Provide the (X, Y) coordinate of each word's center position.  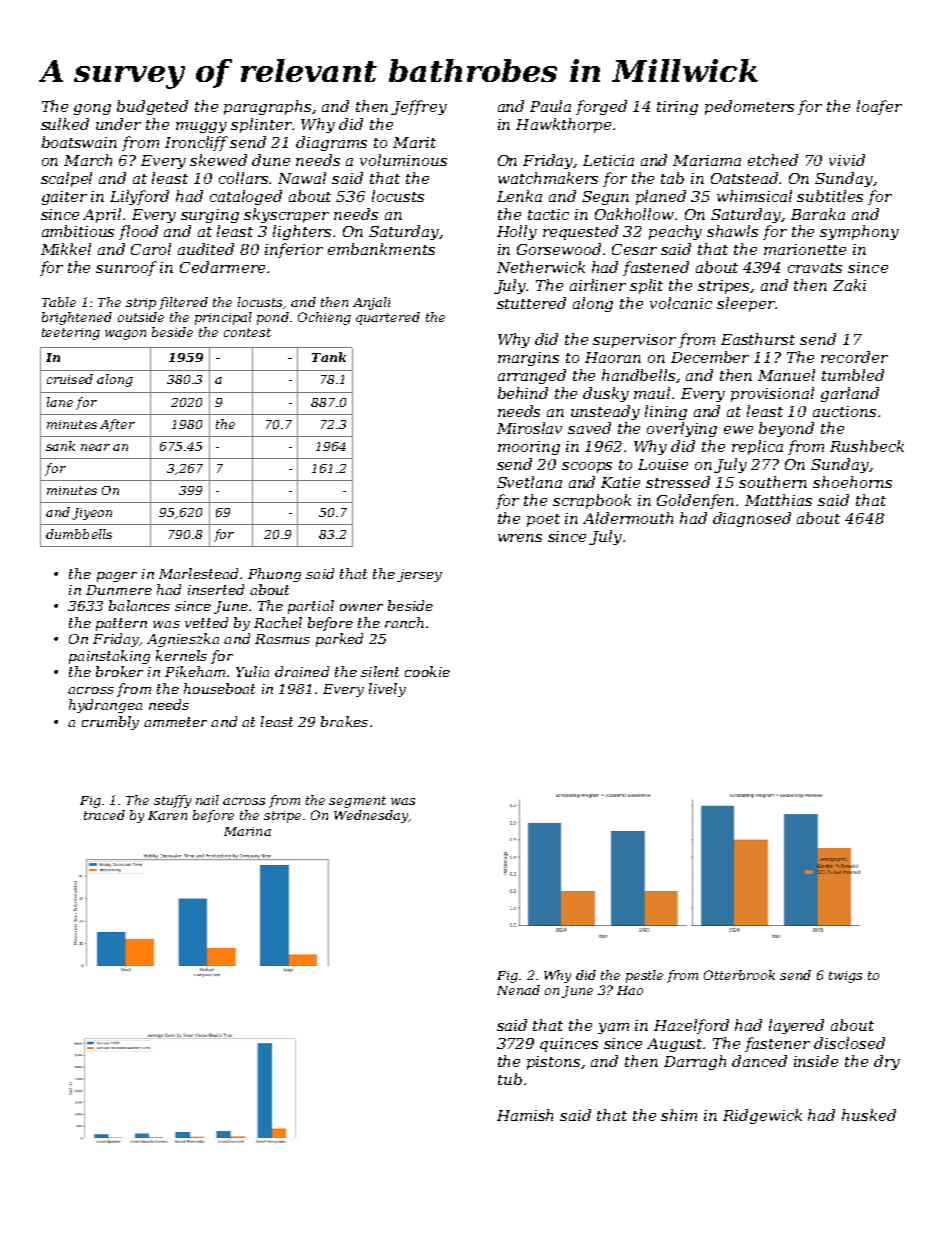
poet (543, 520)
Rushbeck (867, 446)
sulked (65, 124)
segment (357, 802)
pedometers (749, 107)
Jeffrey (419, 107)
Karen (167, 815)
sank (60, 446)
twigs (845, 977)
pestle (644, 976)
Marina (247, 831)
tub (510, 1079)
